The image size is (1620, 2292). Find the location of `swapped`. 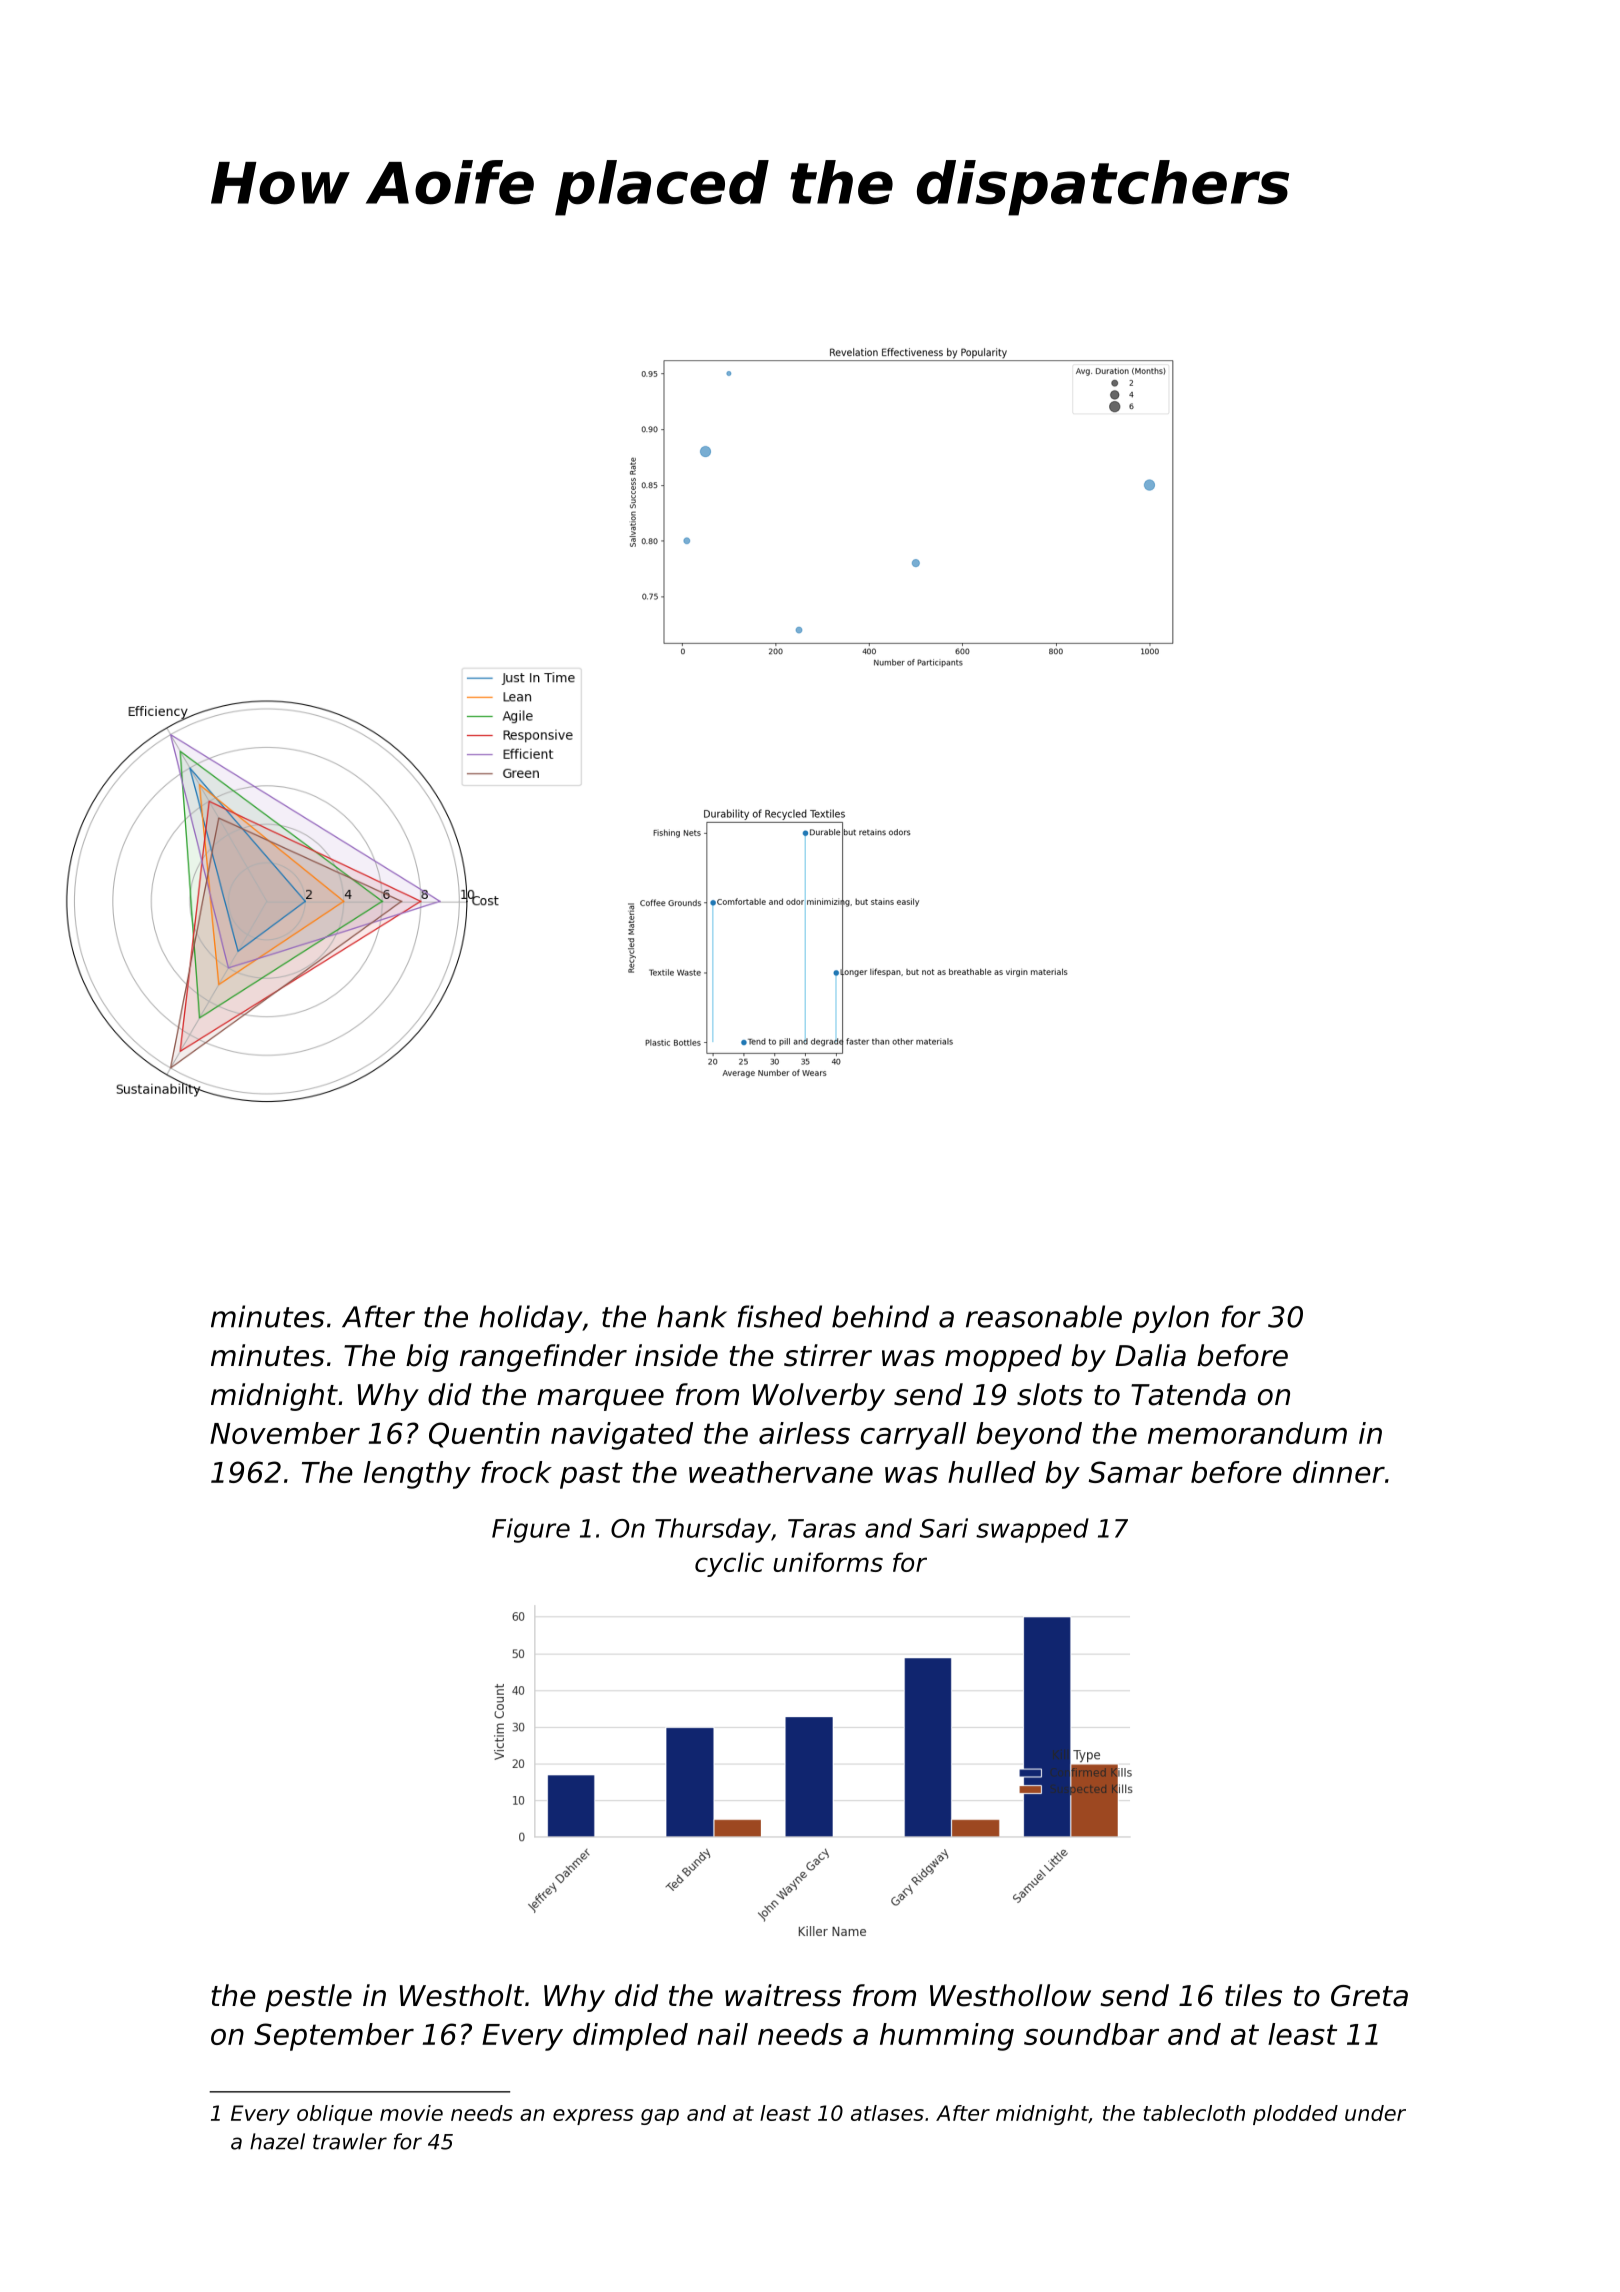

swapped is located at coordinates (1032, 1530).
